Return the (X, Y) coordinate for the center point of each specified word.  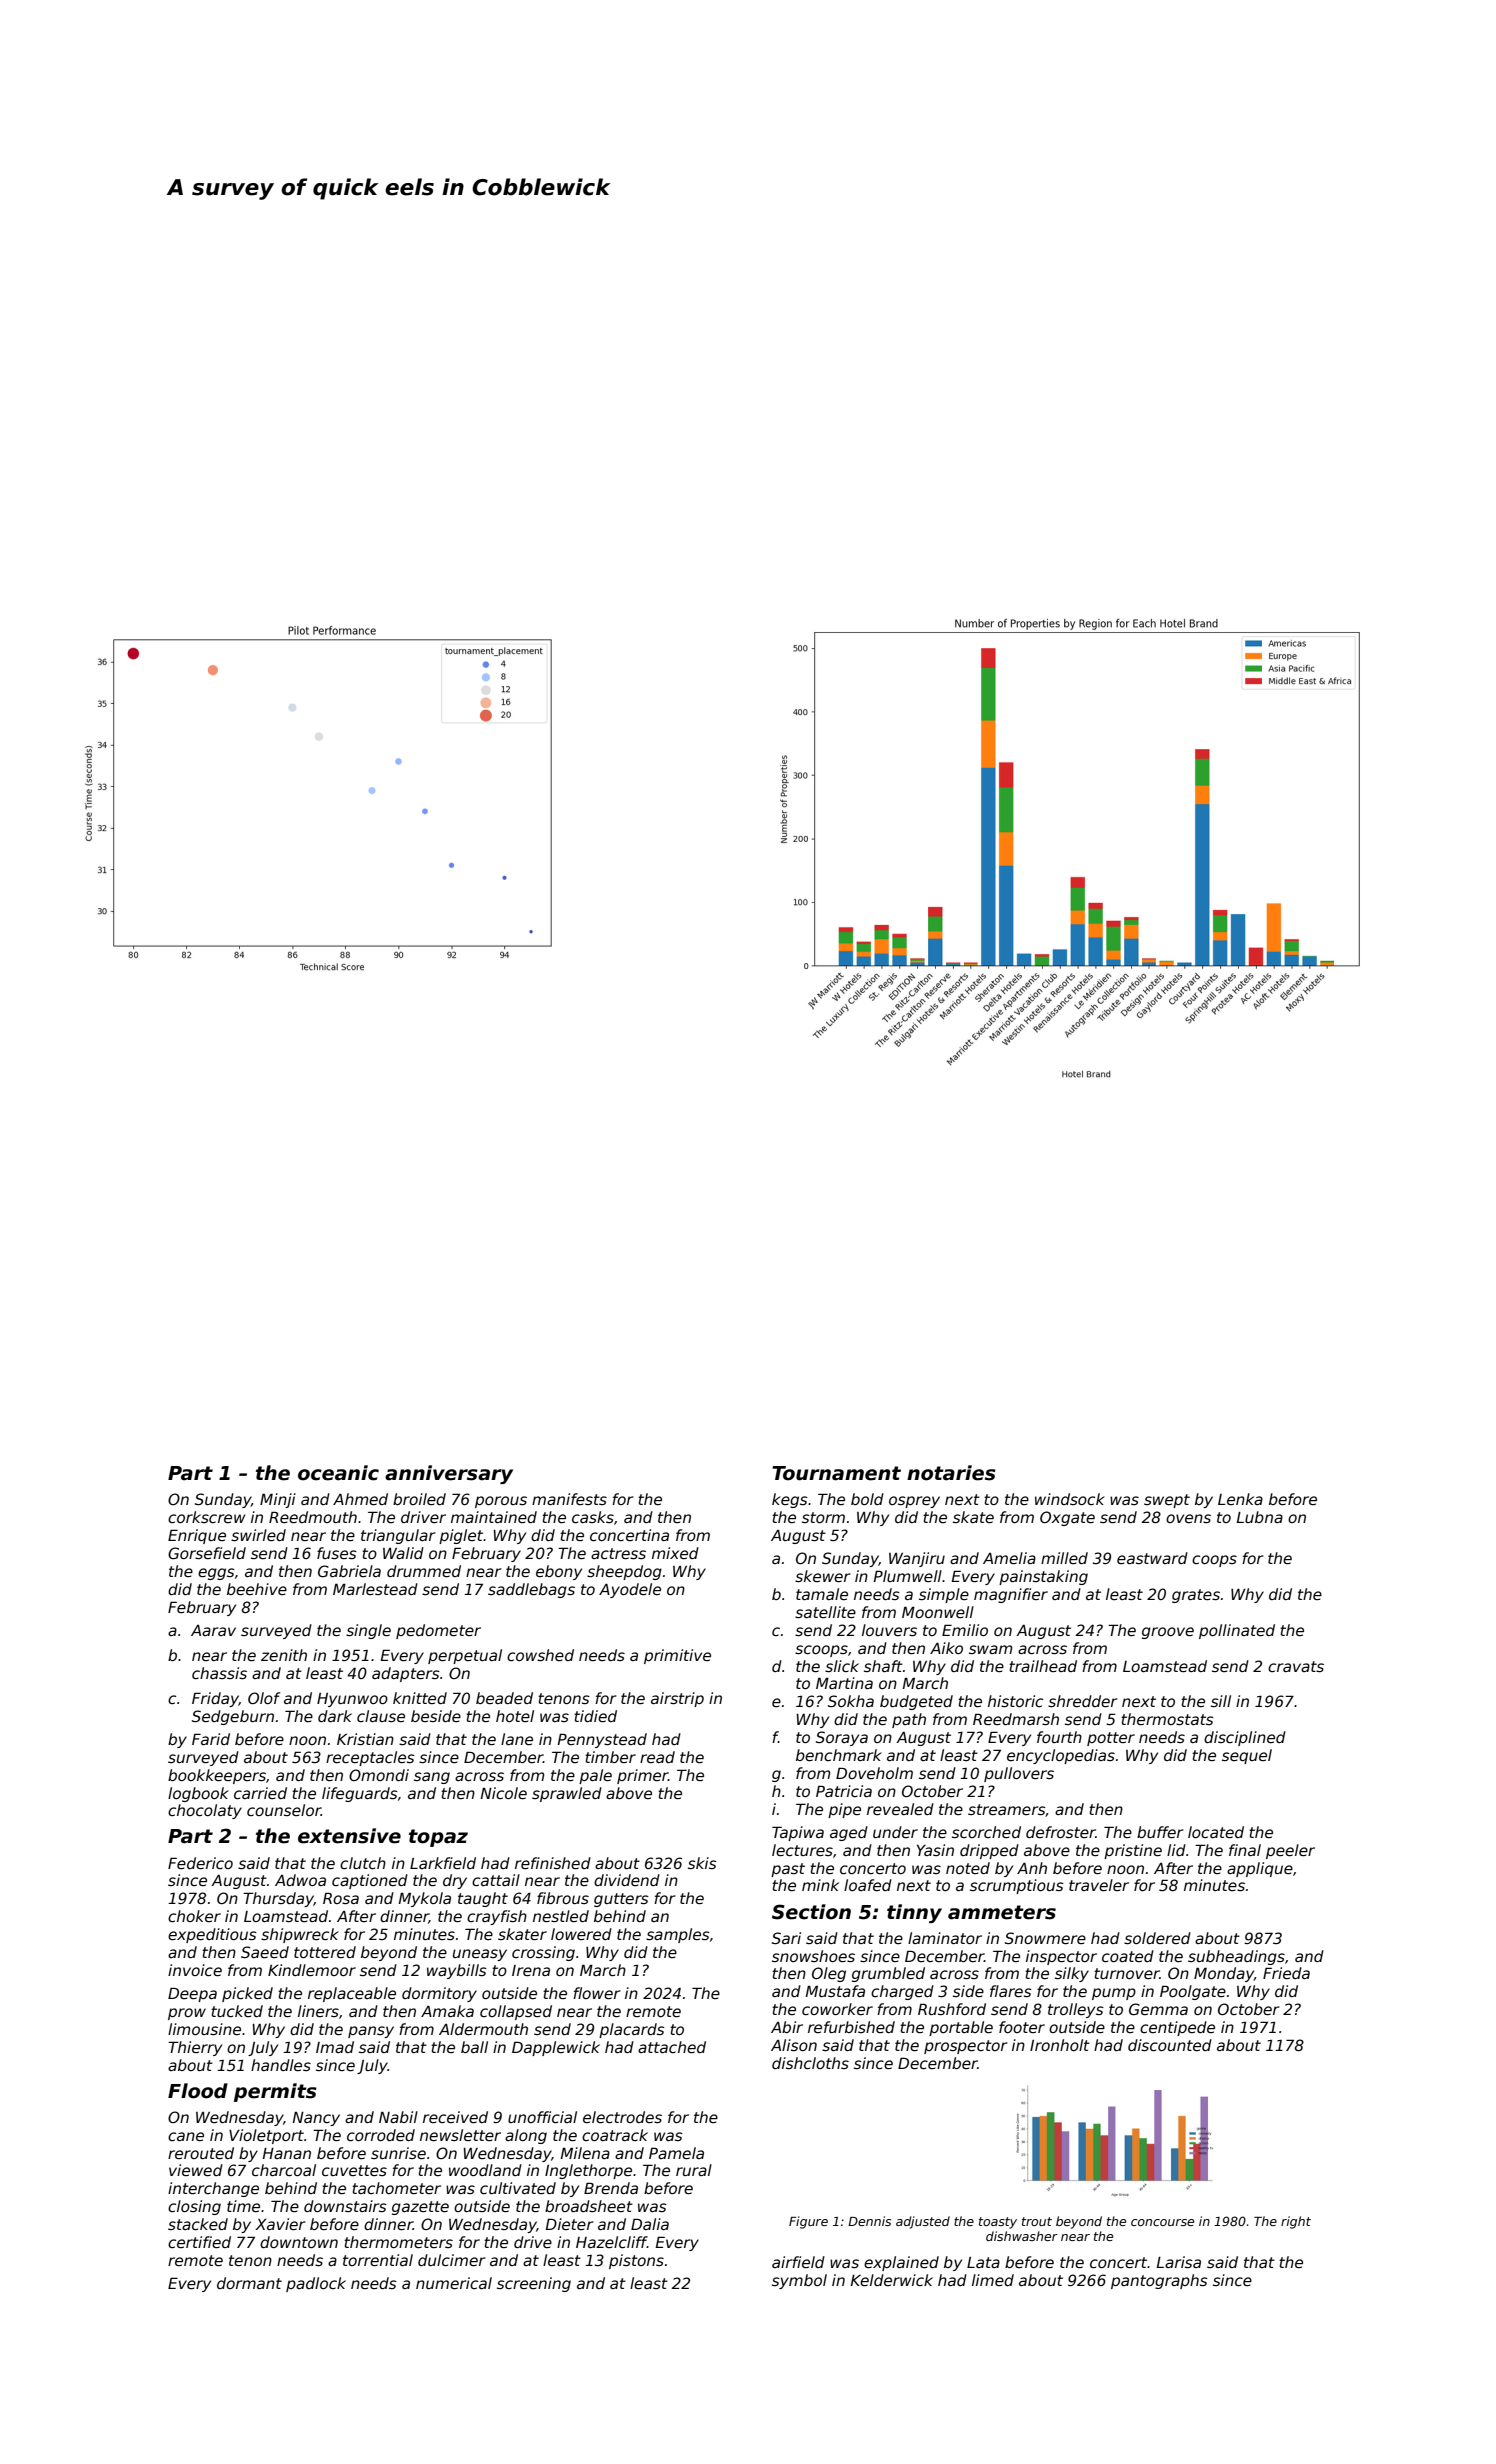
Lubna (1259, 1517)
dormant (249, 2283)
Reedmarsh (1016, 1719)
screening (534, 2284)
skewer (822, 1576)
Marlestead (375, 1589)
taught (483, 1899)
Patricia (844, 1791)
